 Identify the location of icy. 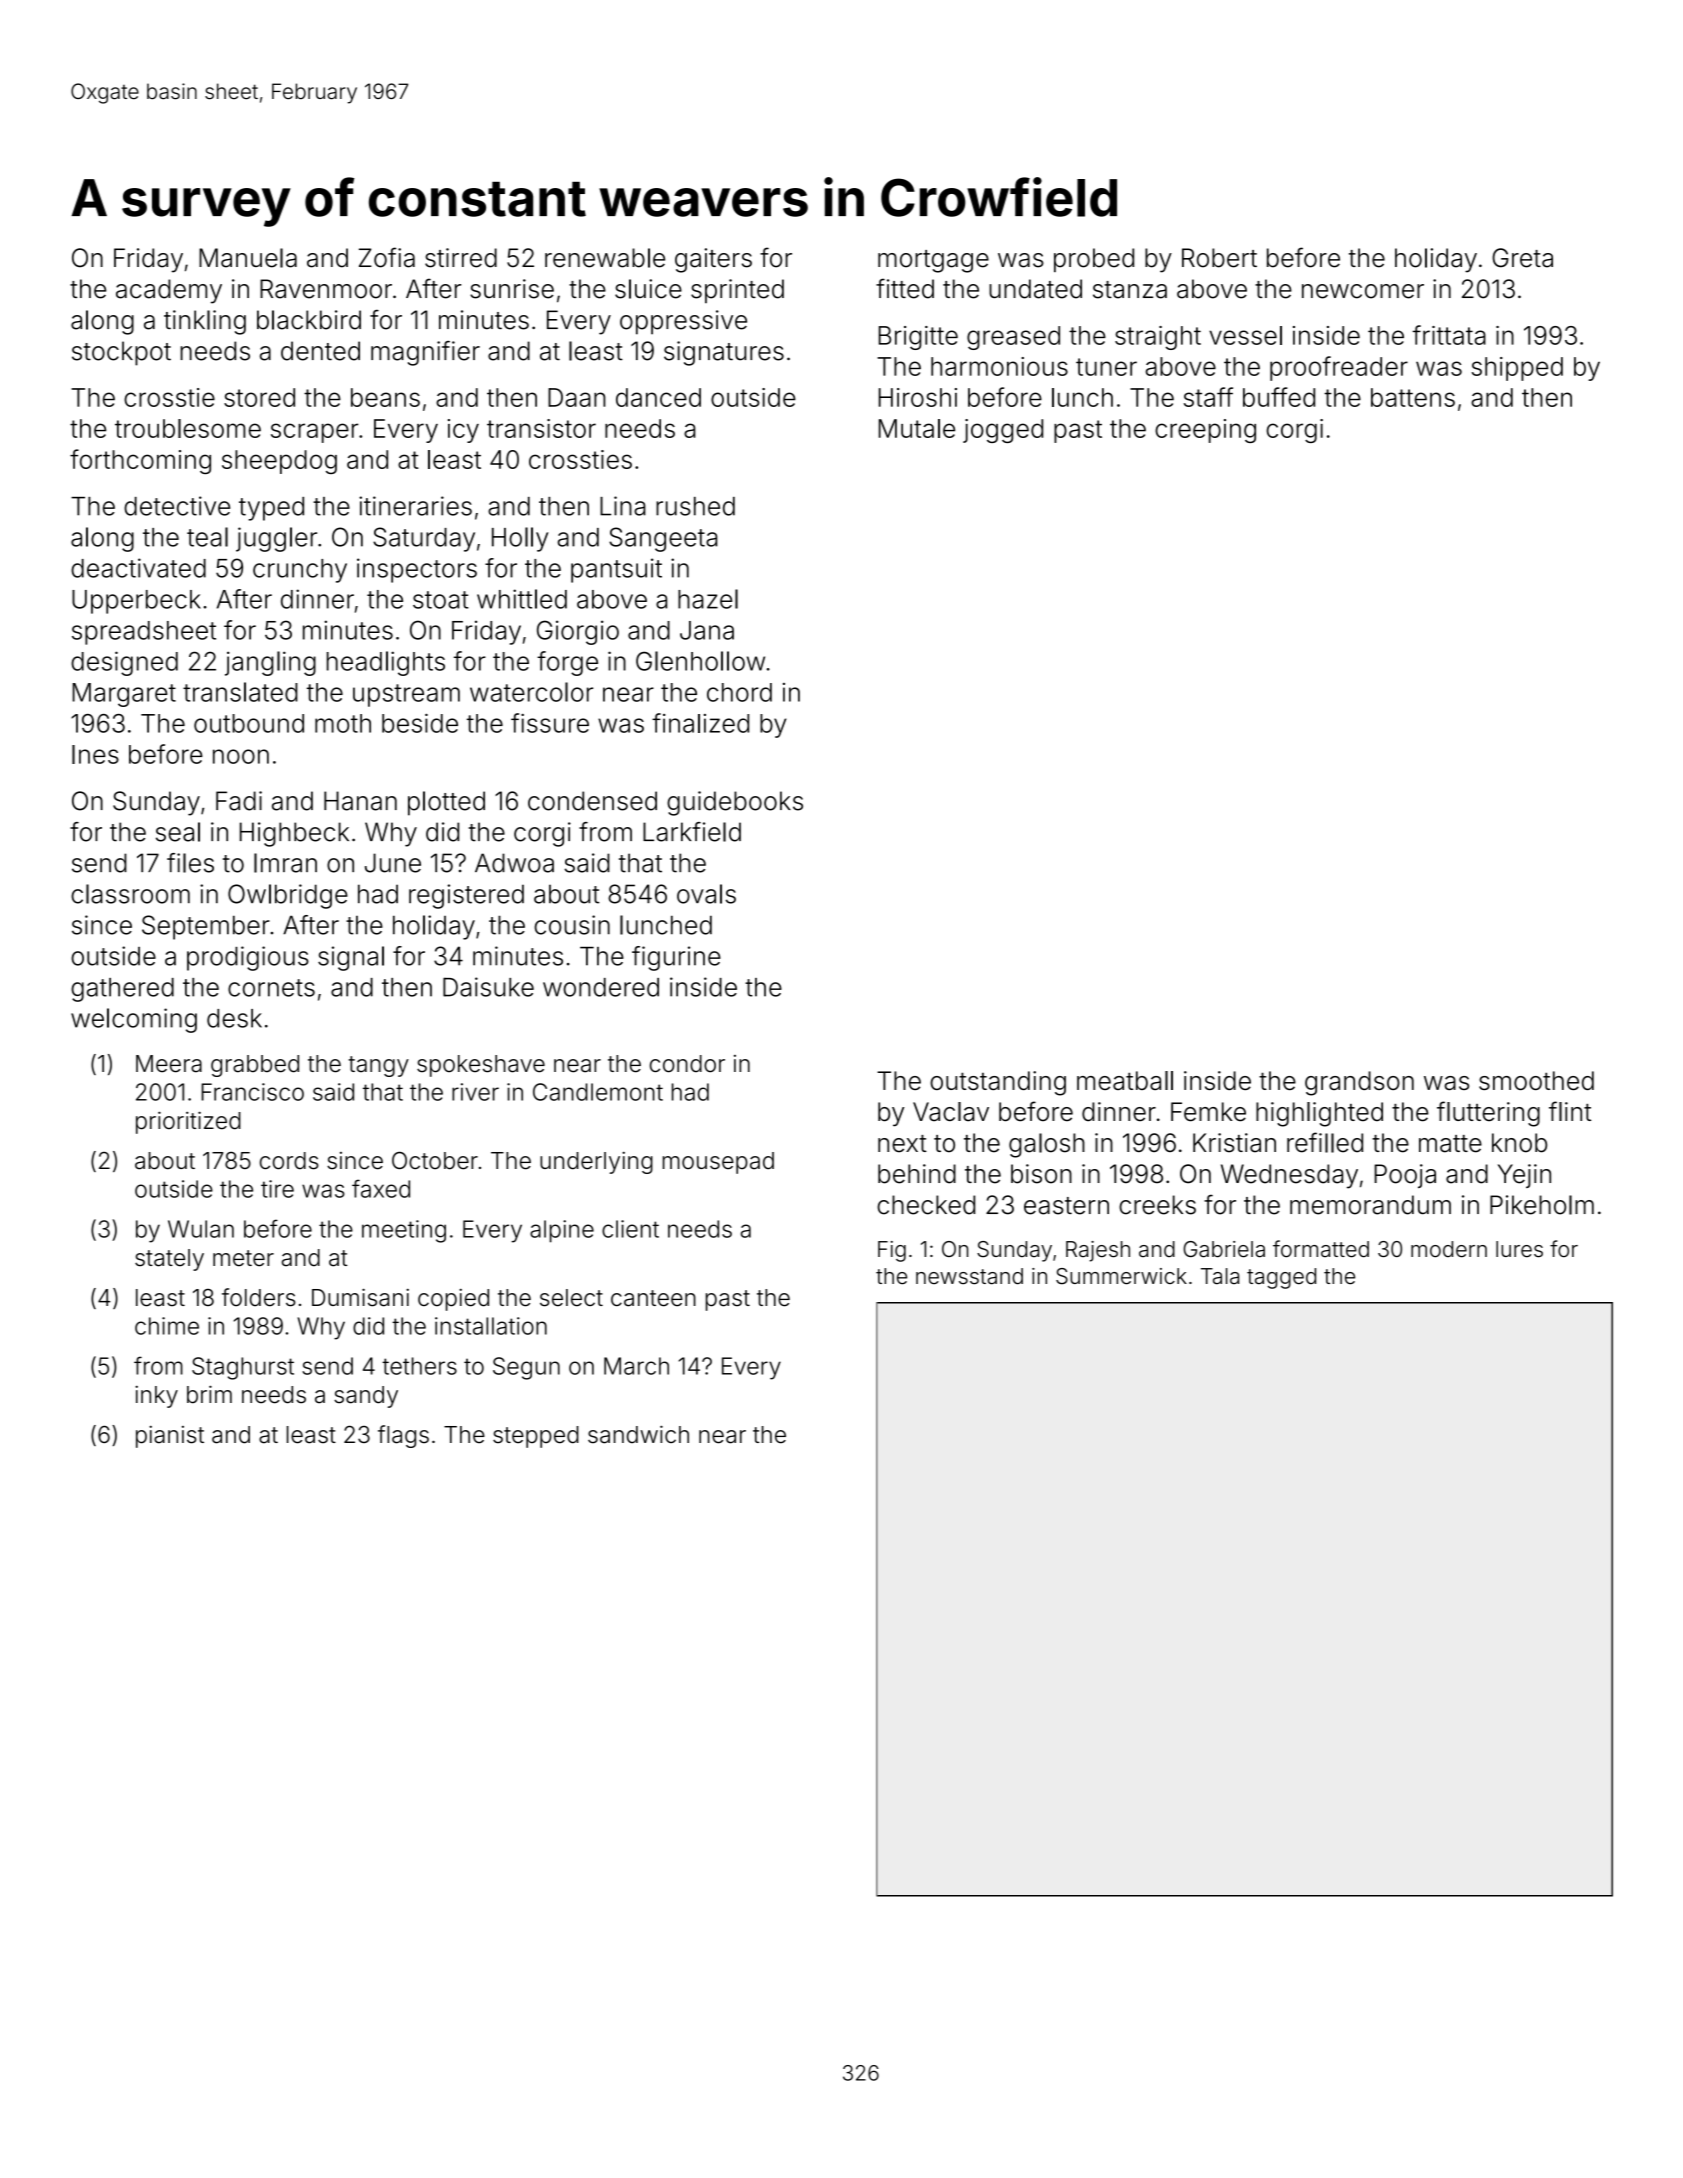
(463, 431).
